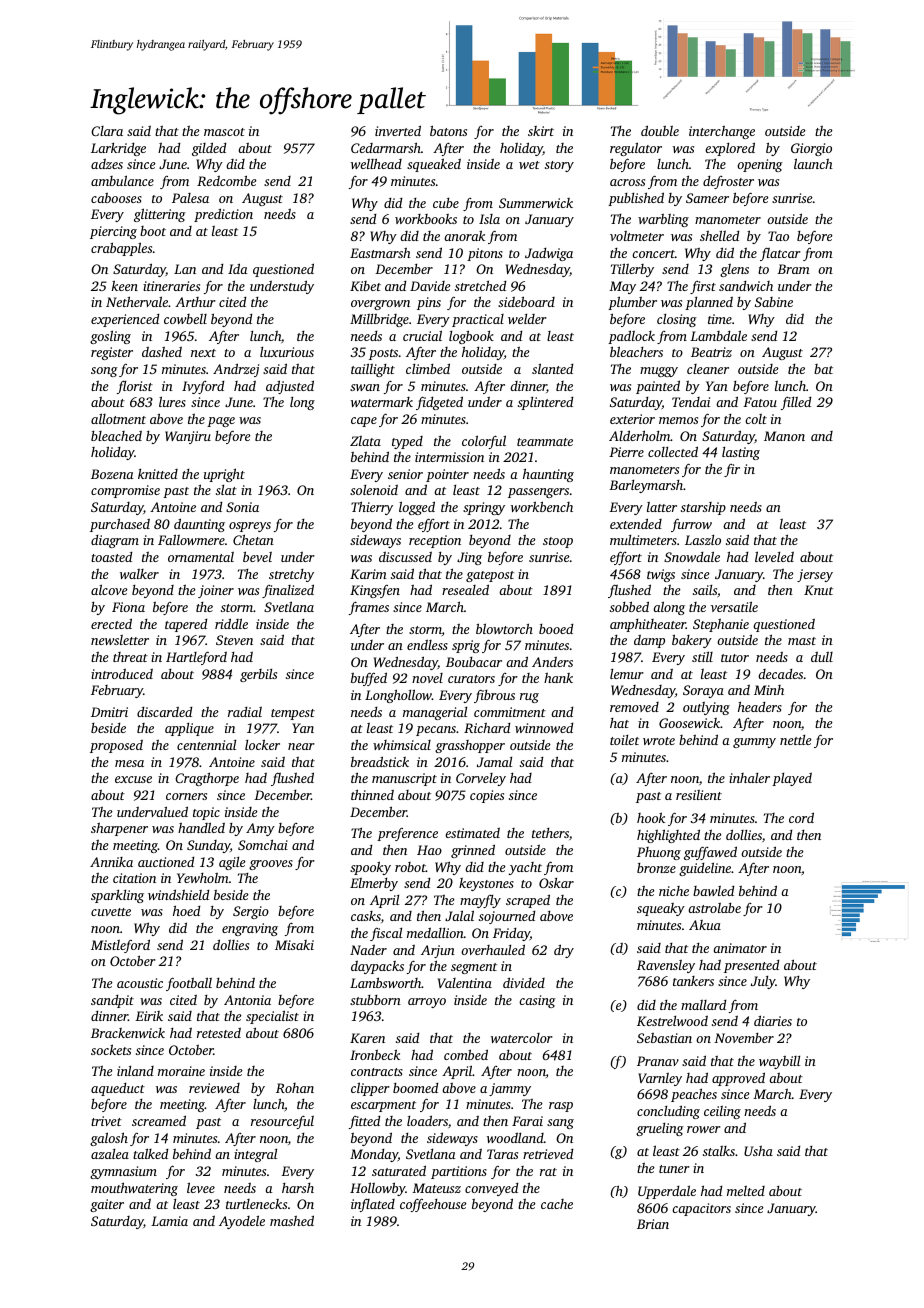 Image resolution: width=924 pixels, height=1308 pixels. Describe the element at coordinates (561, 1107) in the image. I see `rasp` at that location.
